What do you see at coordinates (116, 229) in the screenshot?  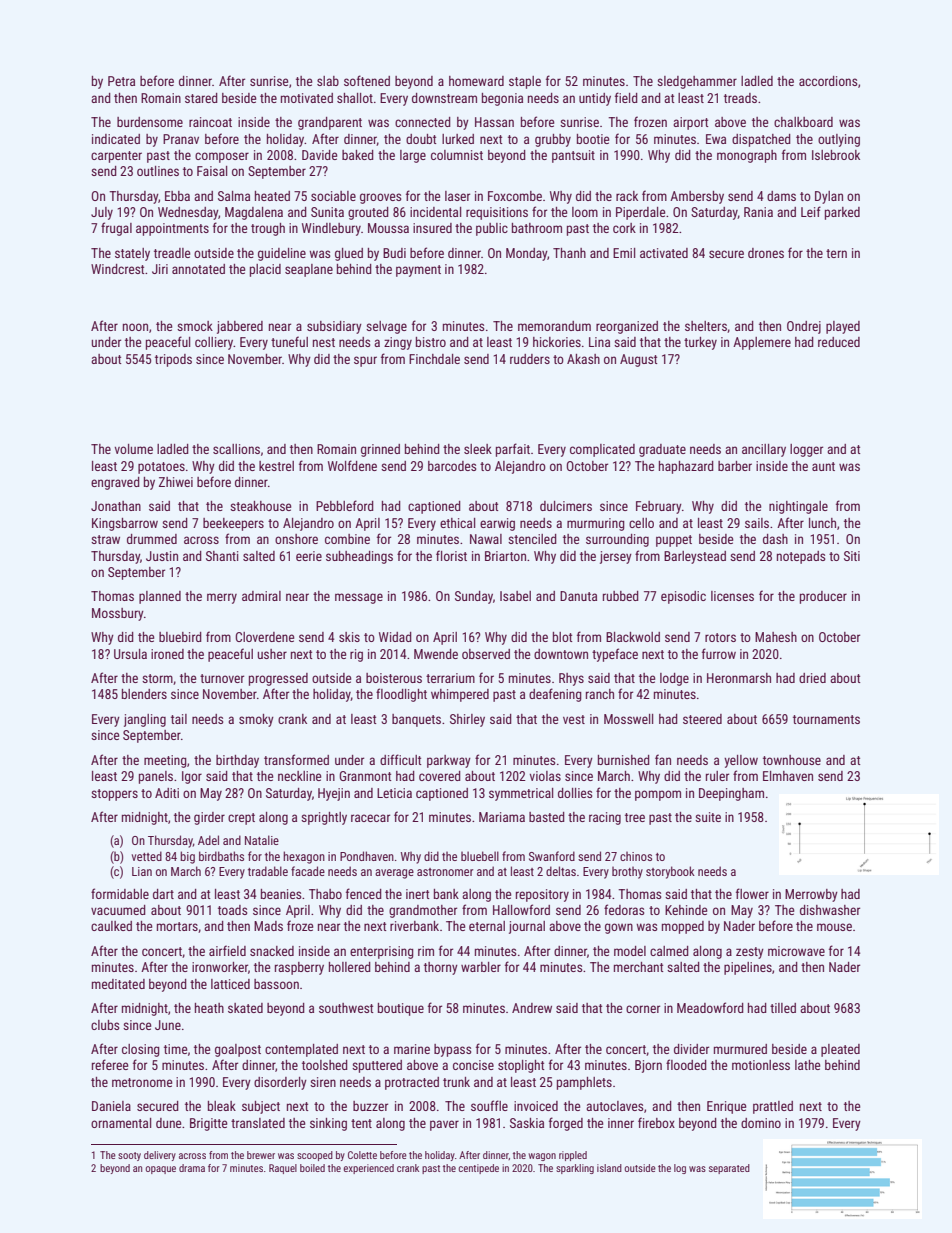 I see `frugal` at bounding box center [116, 229].
